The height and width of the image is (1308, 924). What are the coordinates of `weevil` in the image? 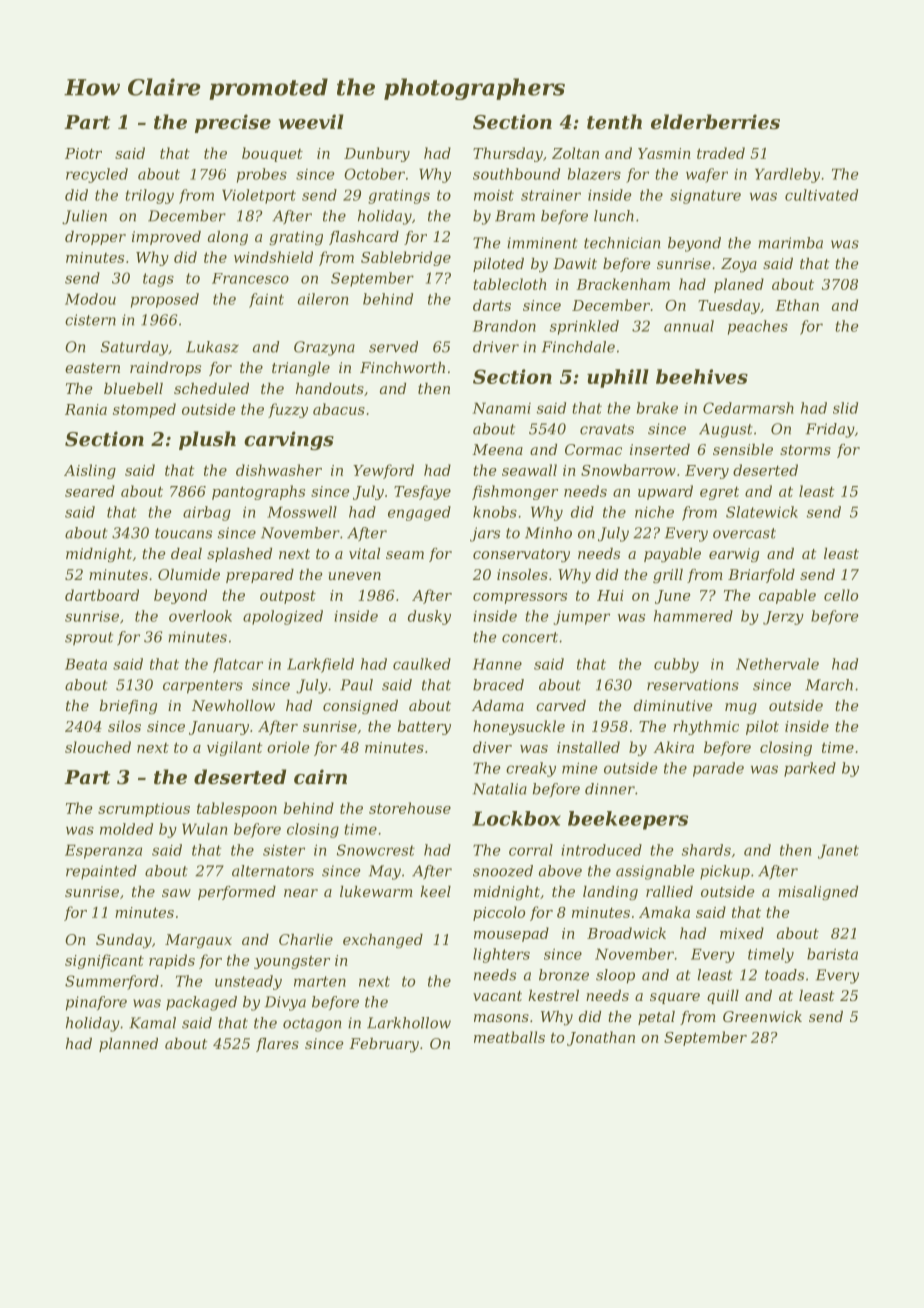 It's located at (311, 121).
